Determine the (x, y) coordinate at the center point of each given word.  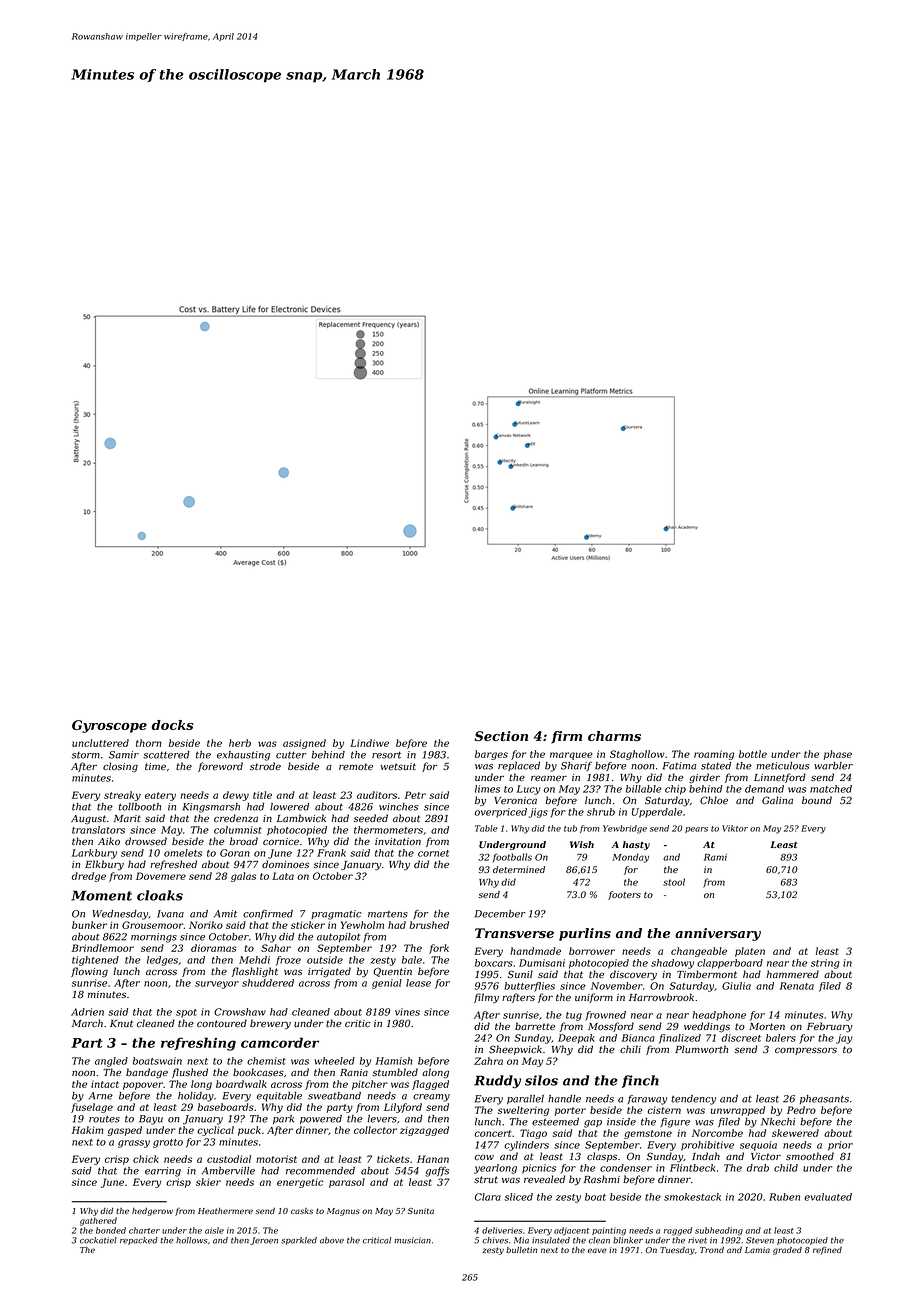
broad (244, 841)
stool (674, 882)
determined (519, 869)
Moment (101, 895)
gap (593, 1124)
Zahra (488, 1061)
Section (501, 736)
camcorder (280, 1042)
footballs (512, 858)
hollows (192, 1240)
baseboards (226, 1107)
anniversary (718, 934)
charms (614, 736)
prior (840, 1146)
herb (240, 743)
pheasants (824, 1099)
